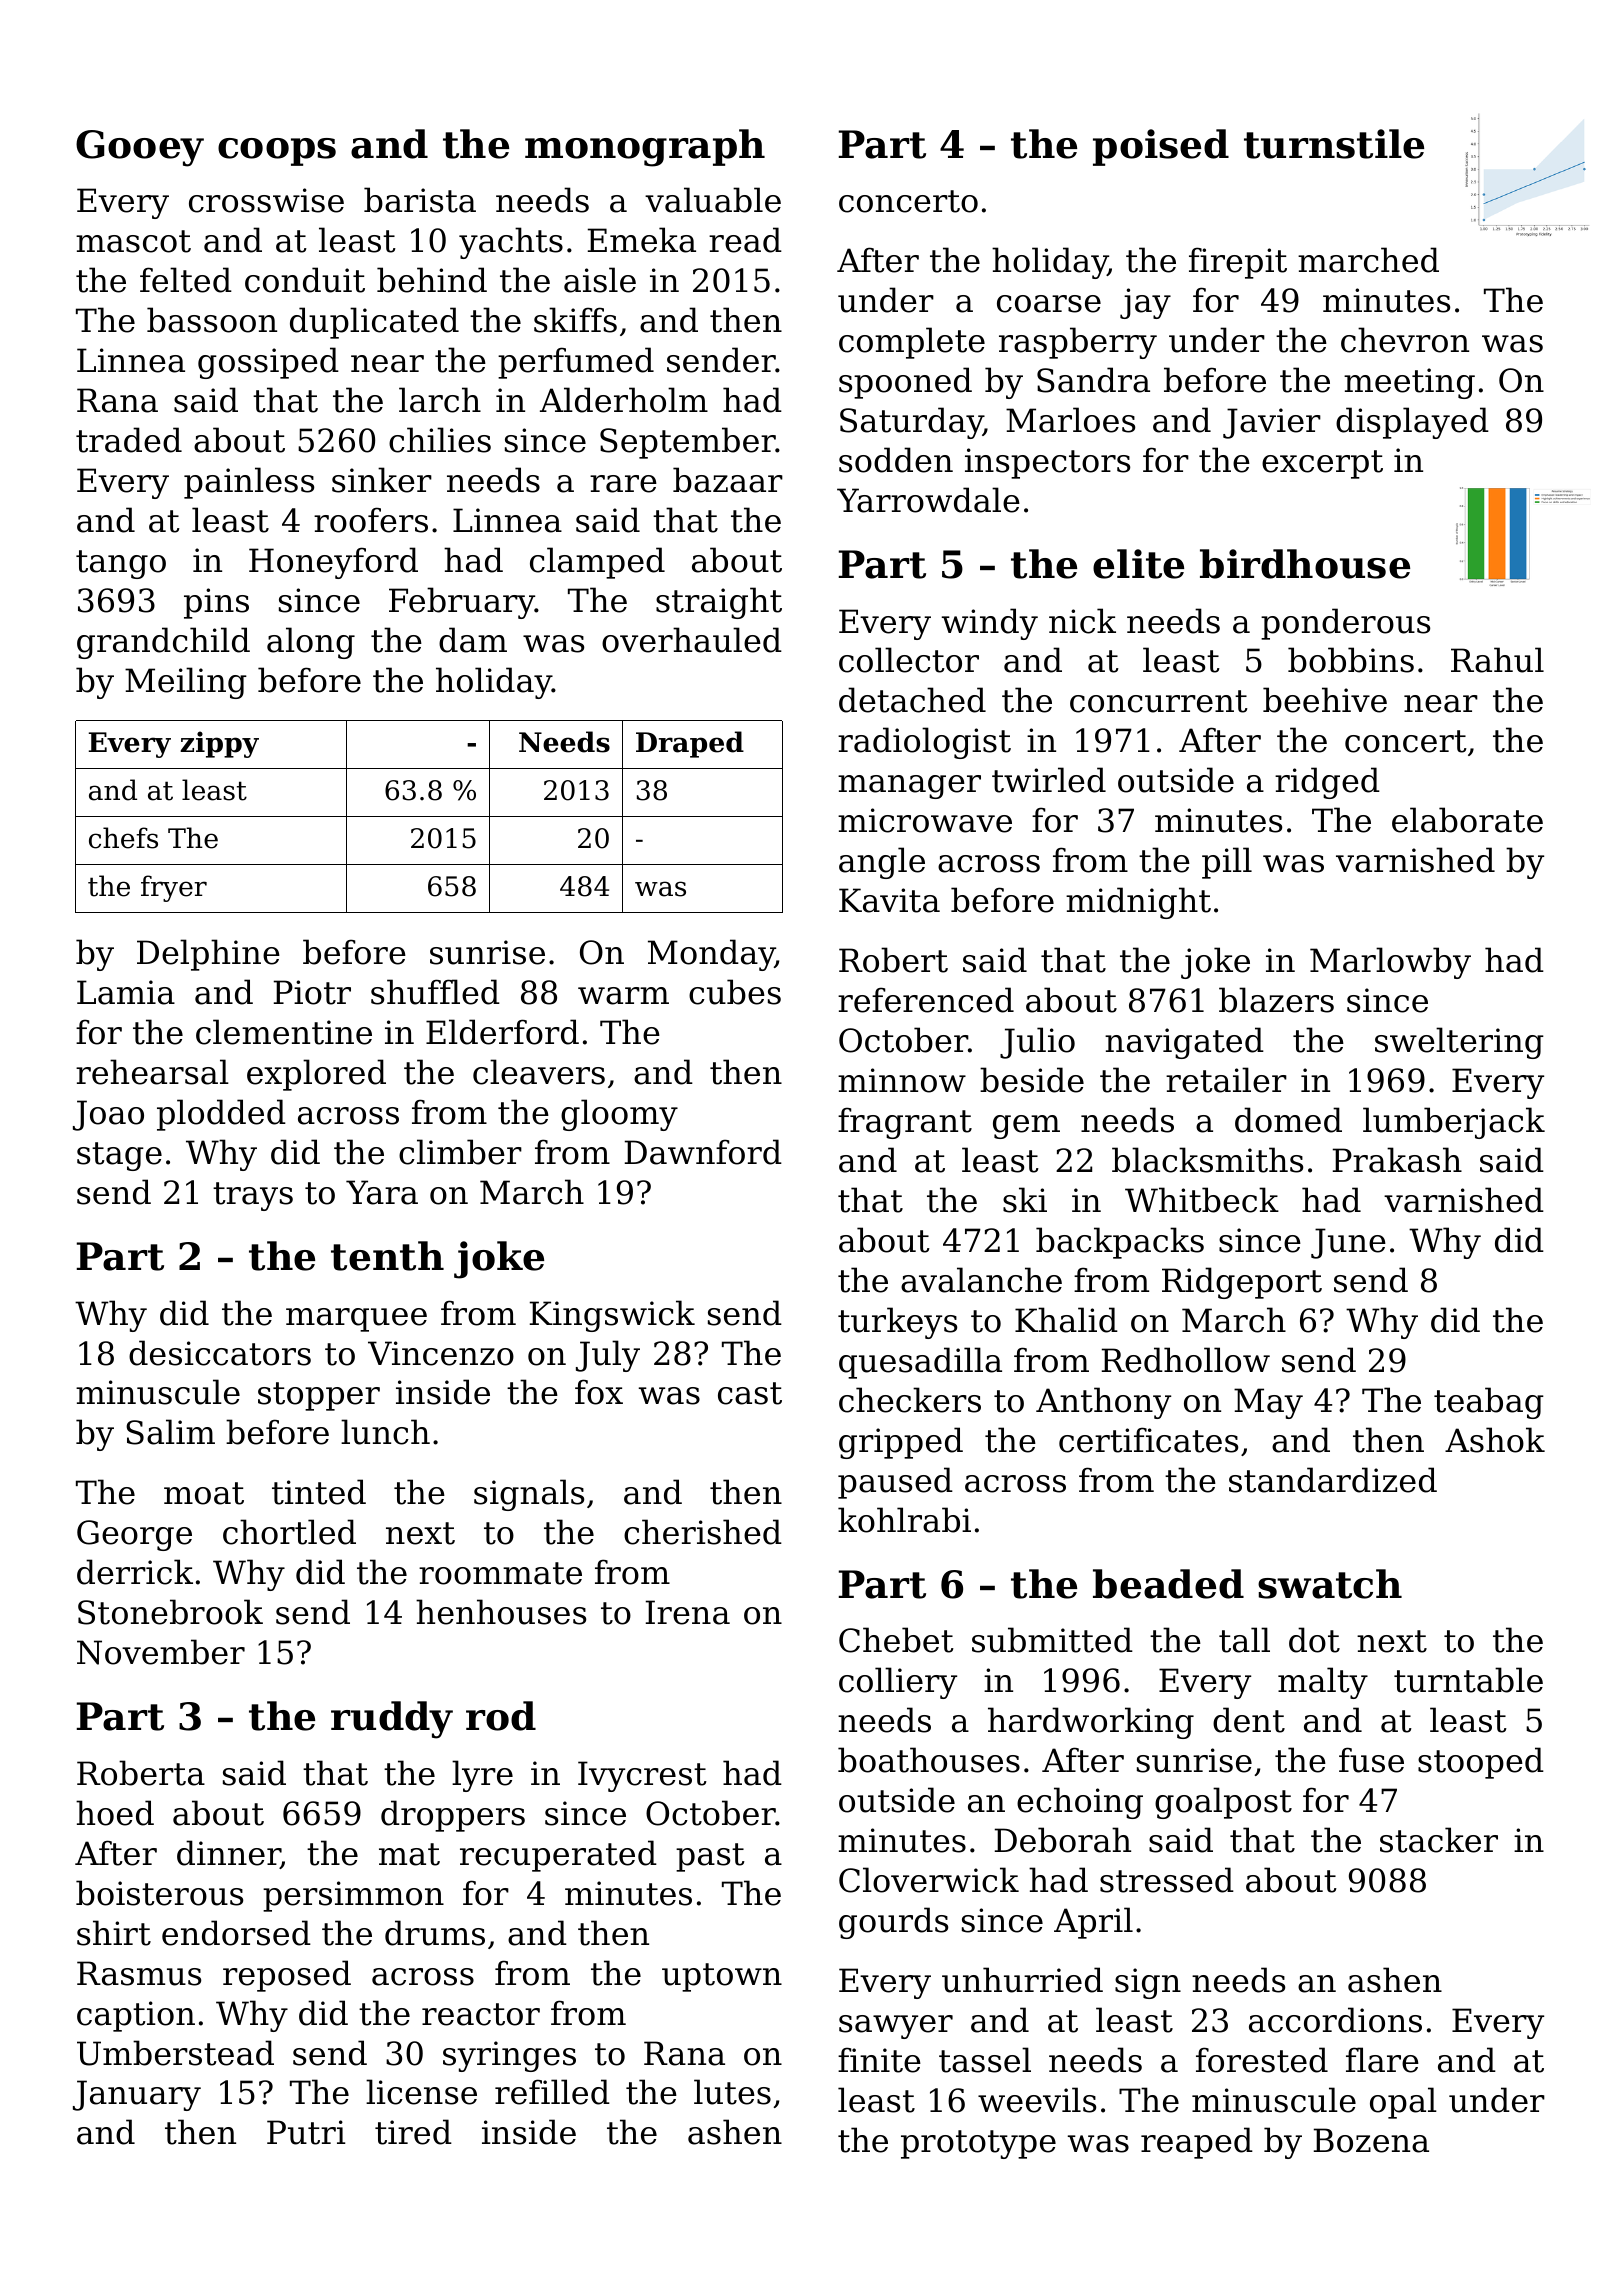  I want to click on firepit, so click(1238, 263).
